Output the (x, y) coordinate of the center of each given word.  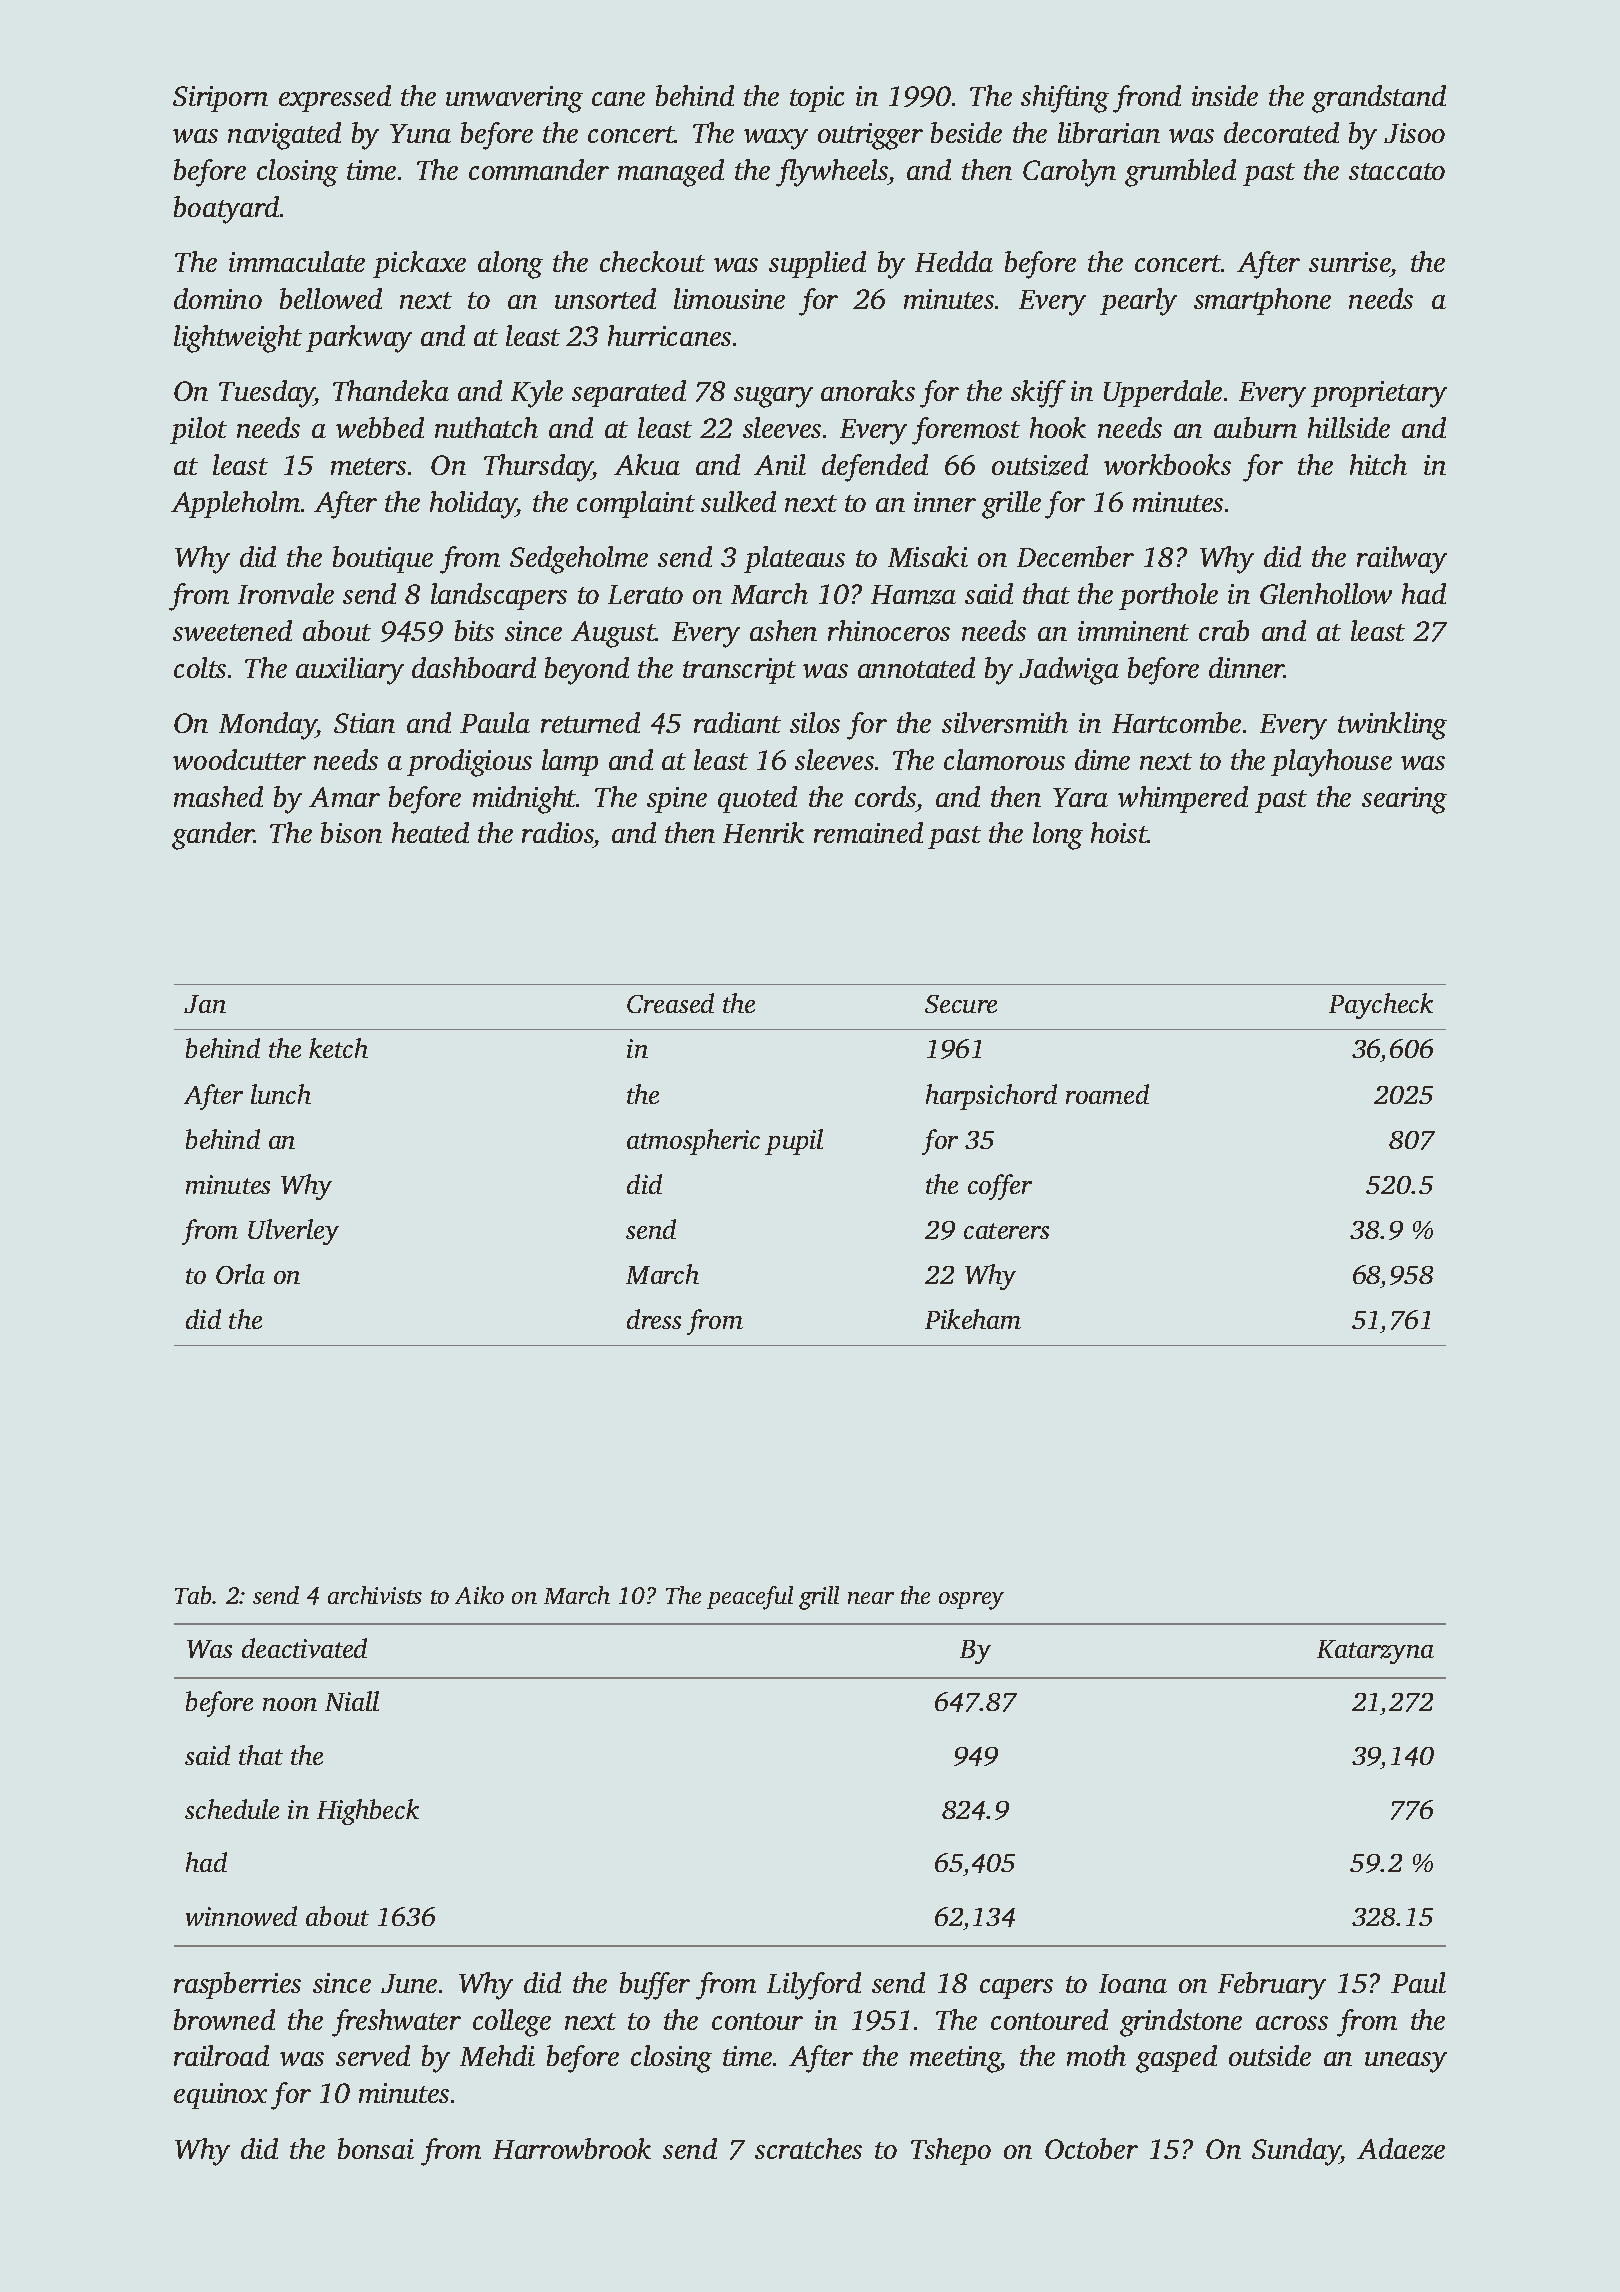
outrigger (870, 136)
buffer (655, 1986)
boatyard (226, 210)
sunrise (1350, 262)
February (1272, 1986)
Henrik (763, 832)
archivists (375, 1595)
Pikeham (973, 1319)
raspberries (237, 1985)
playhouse (1331, 763)
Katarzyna (1375, 1652)
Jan (205, 1004)
